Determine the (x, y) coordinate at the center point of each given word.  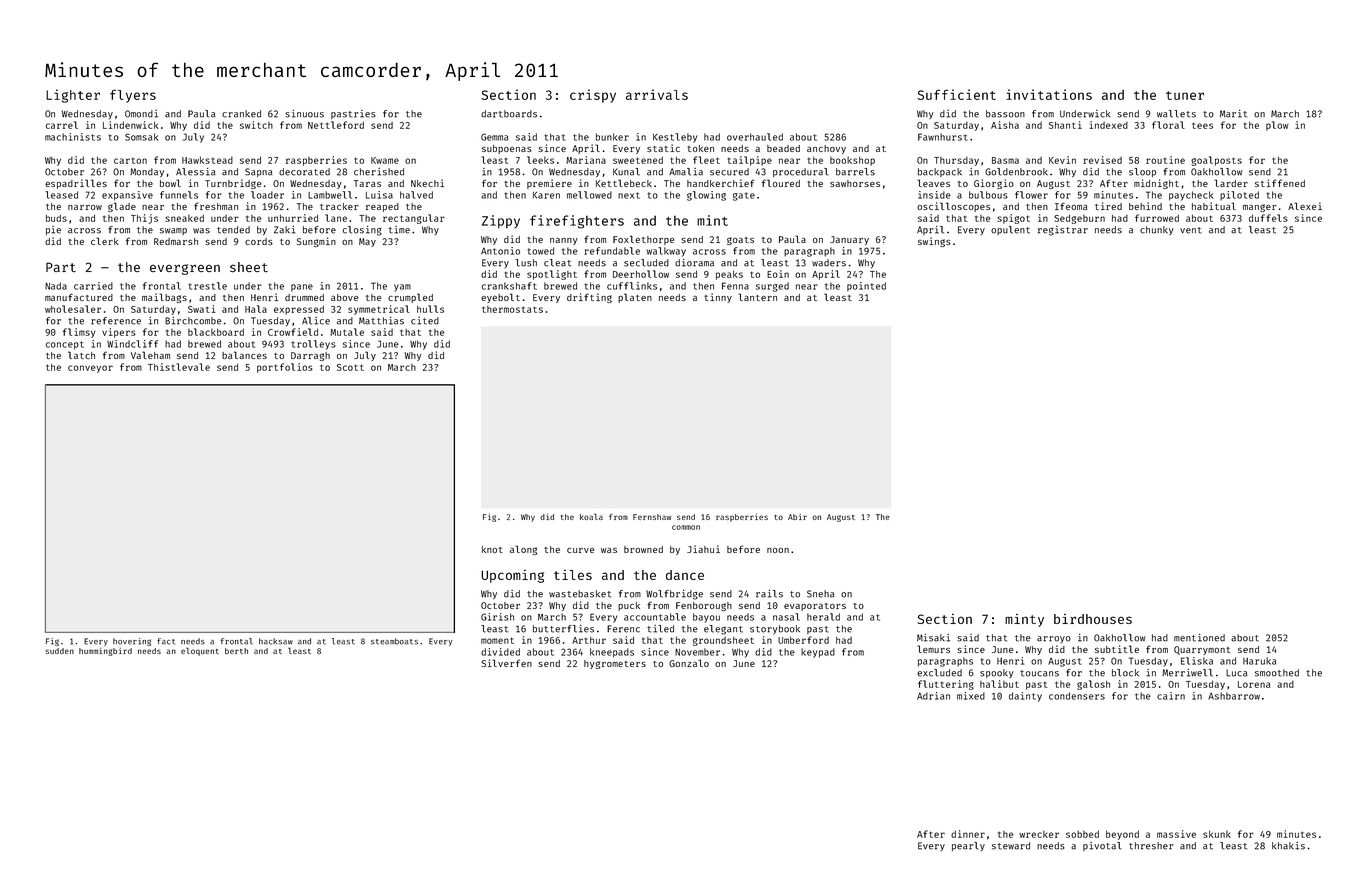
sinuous (304, 114)
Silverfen (506, 663)
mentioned (1199, 638)
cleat (557, 263)
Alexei (1305, 206)
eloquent (200, 651)
